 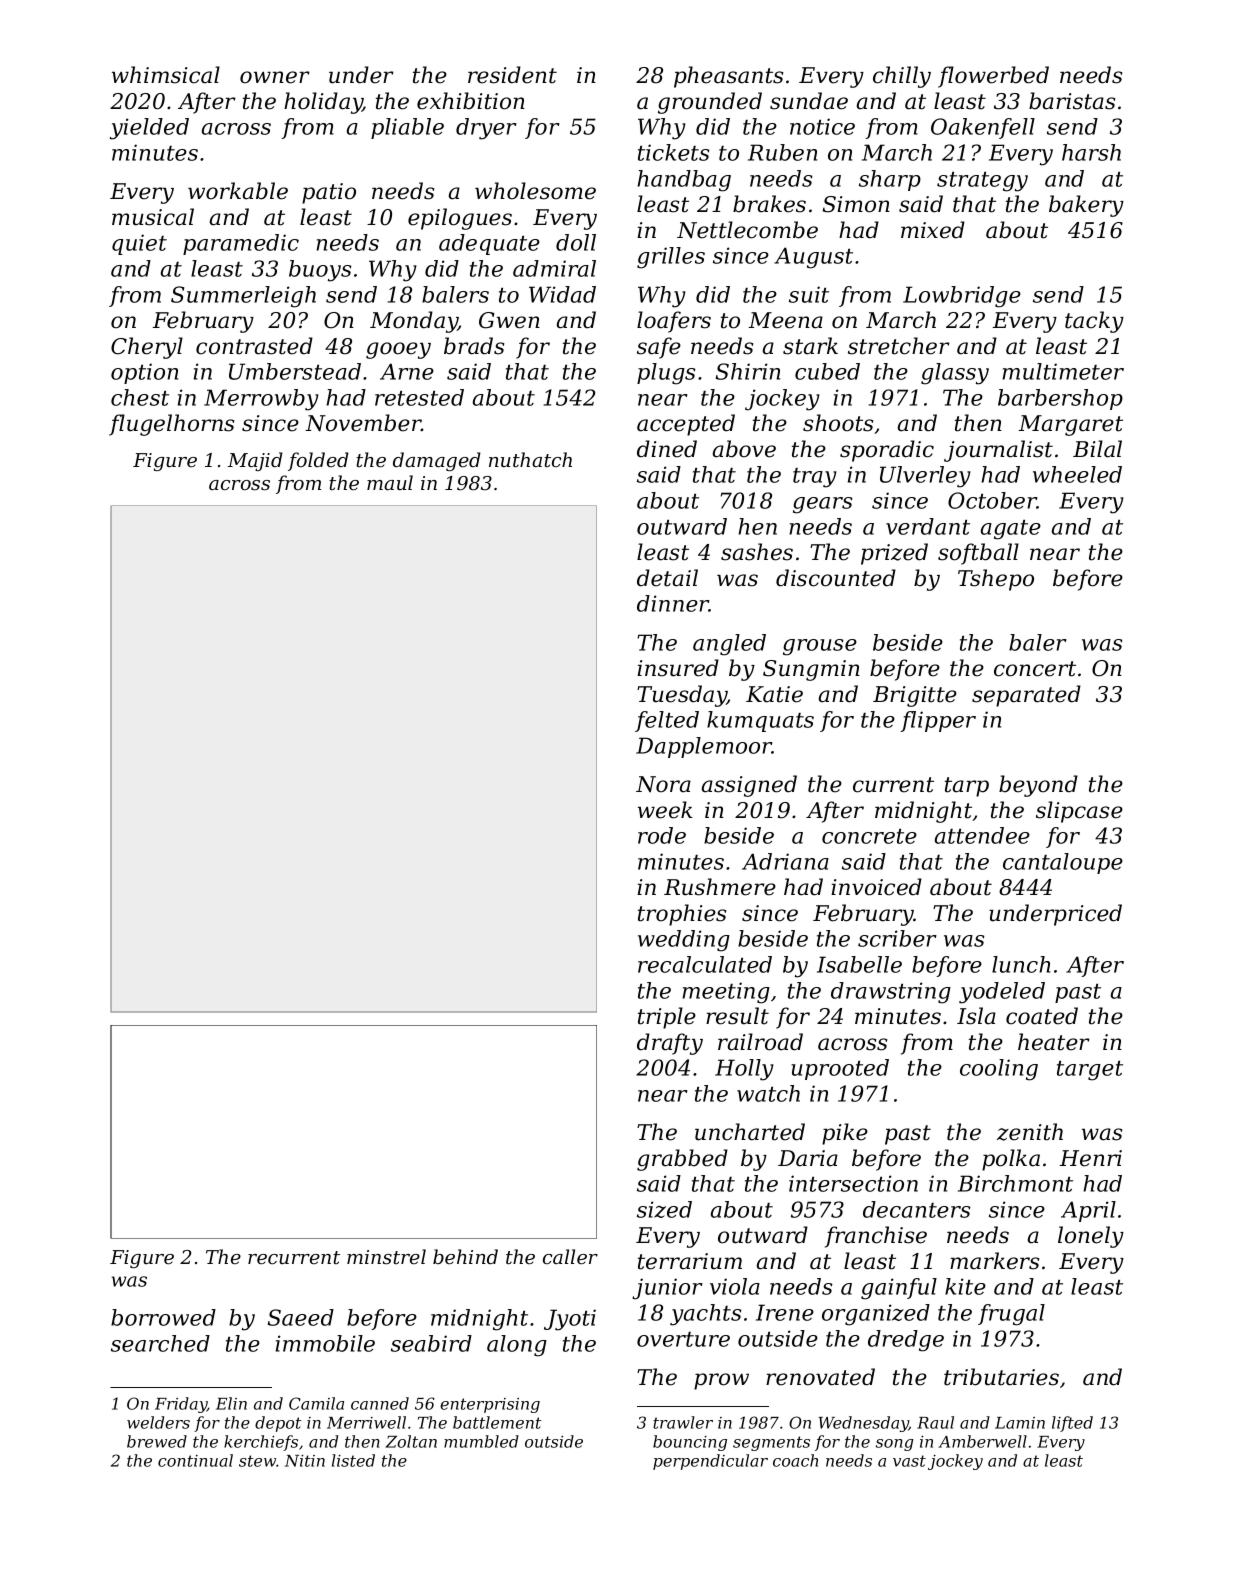 I want to click on trophies, so click(x=682, y=915).
